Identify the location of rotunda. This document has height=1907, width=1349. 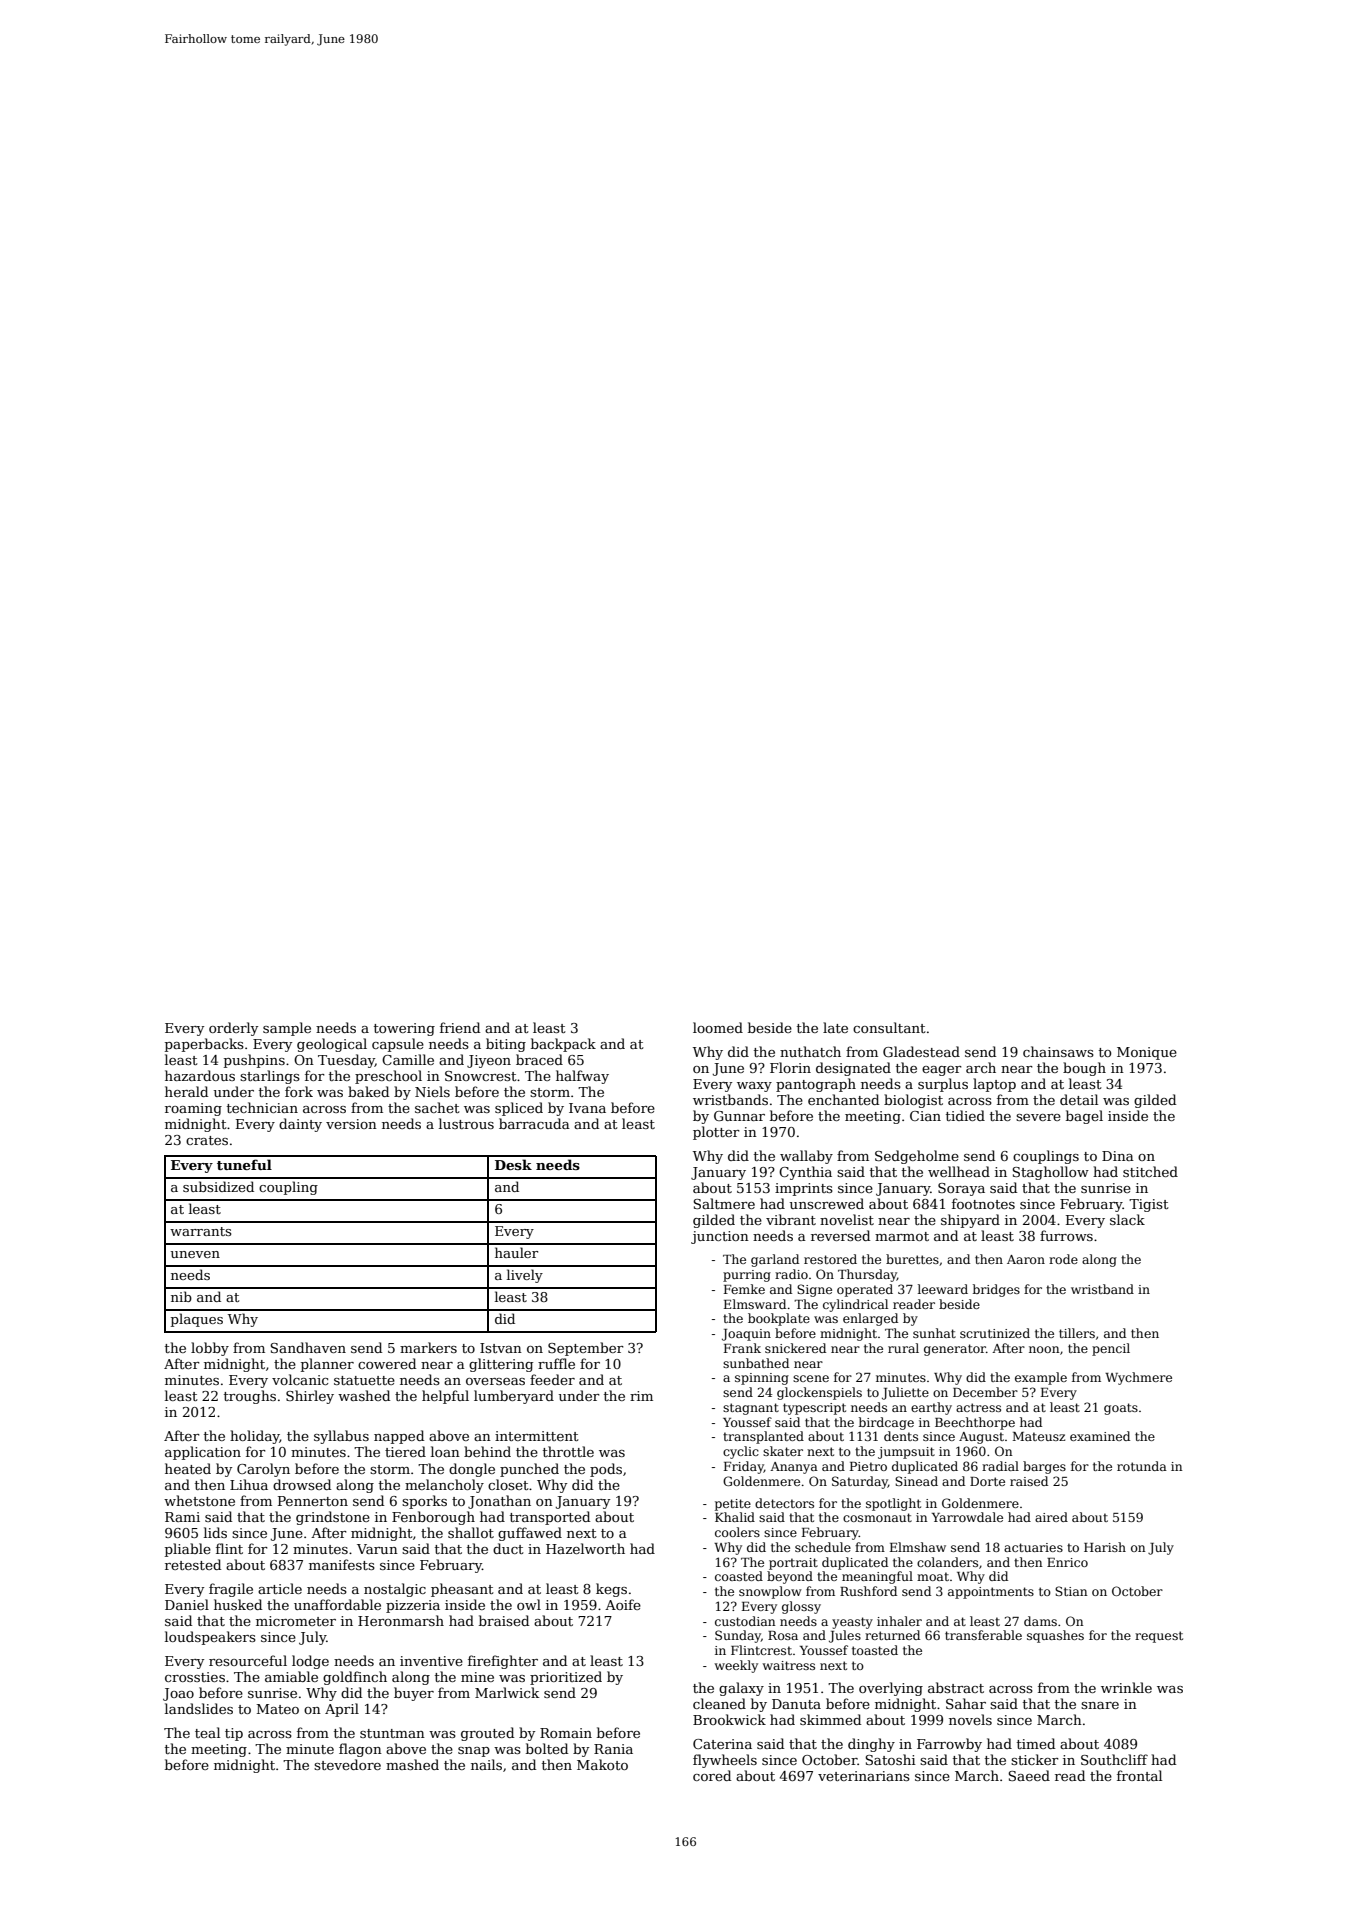
(1142, 1466).
